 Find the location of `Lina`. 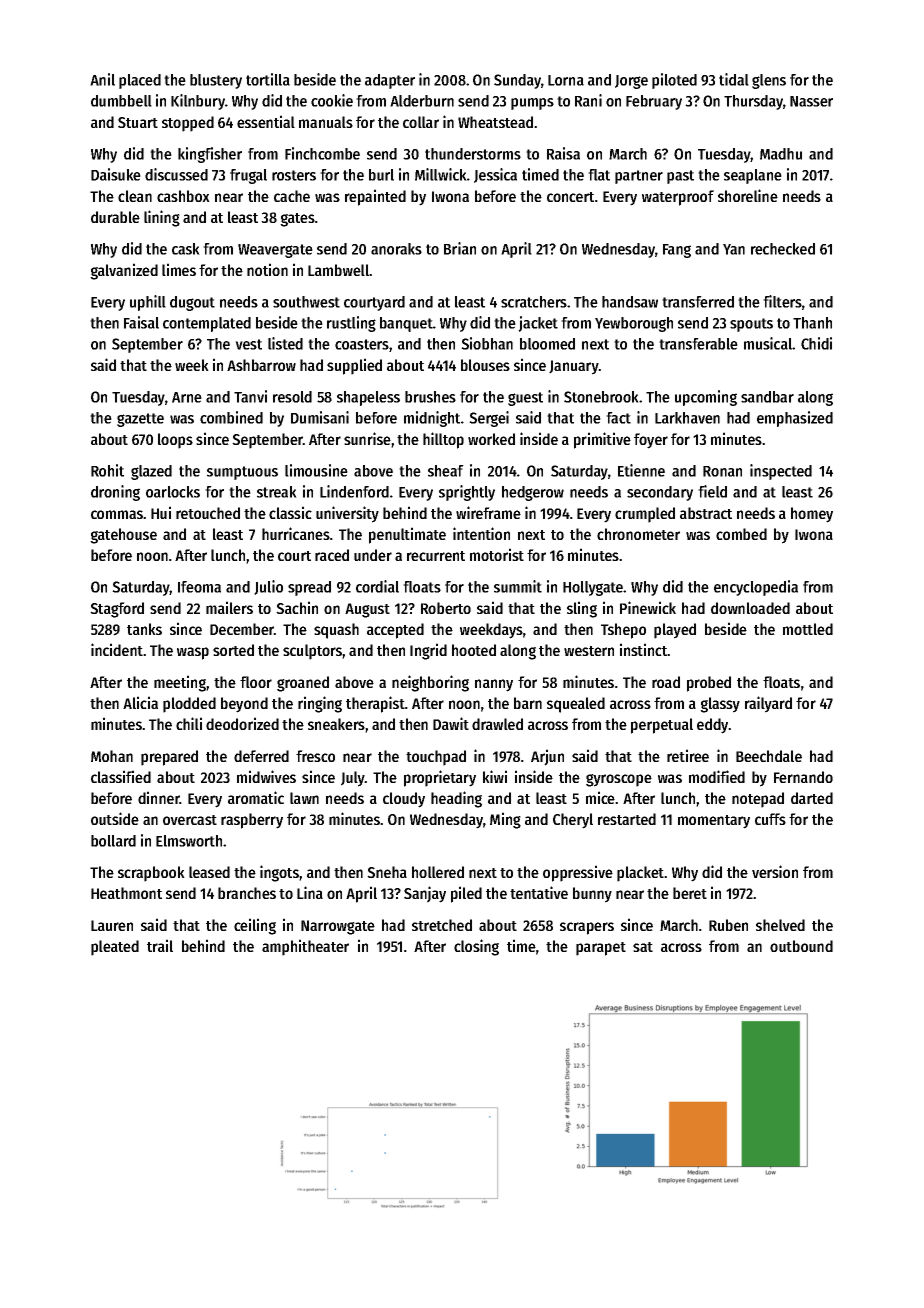

Lina is located at coordinates (310, 892).
